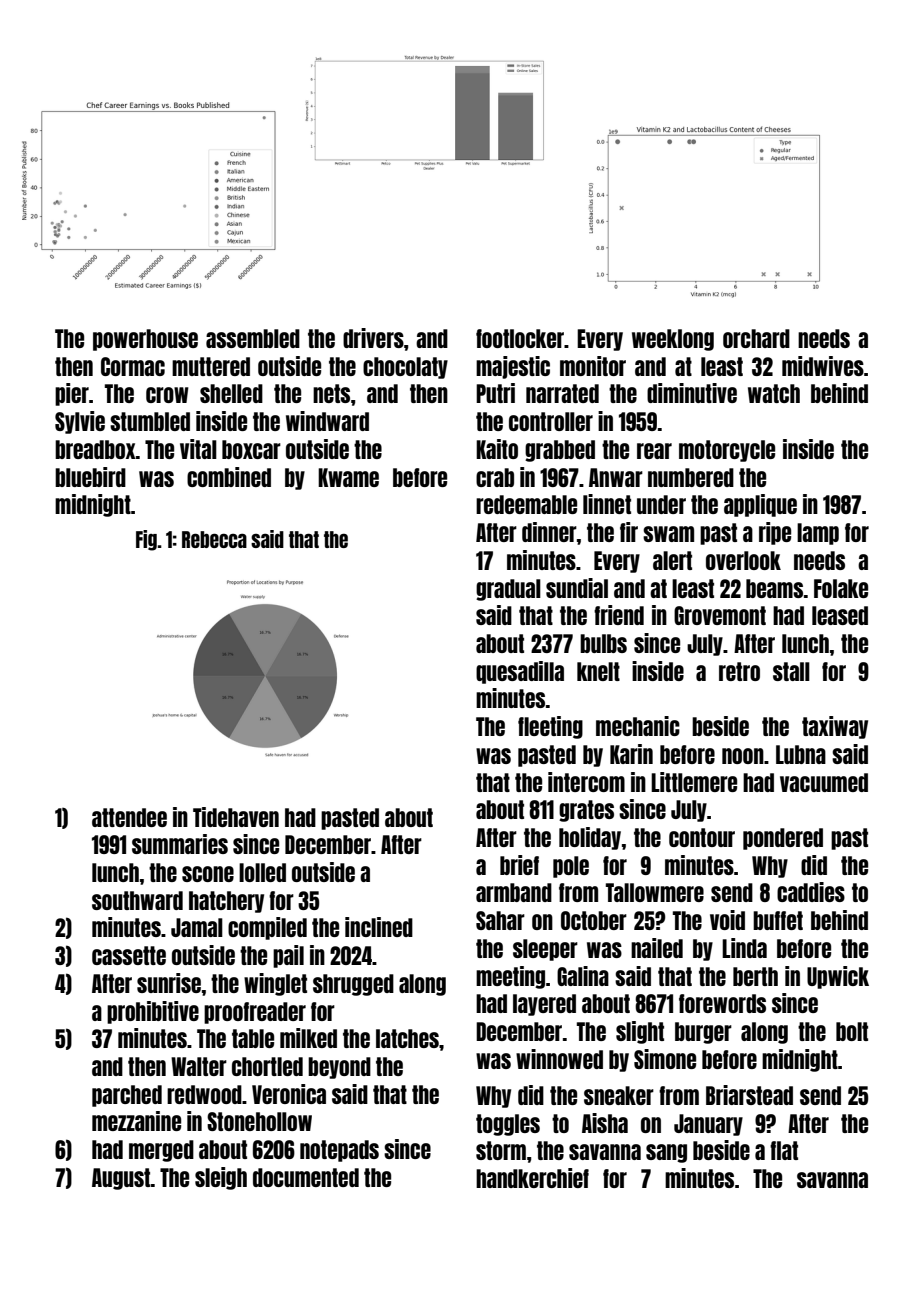 The height and width of the screenshot is (1314, 924). Describe the element at coordinates (818, 534) in the screenshot. I see `lamp` at that location.
